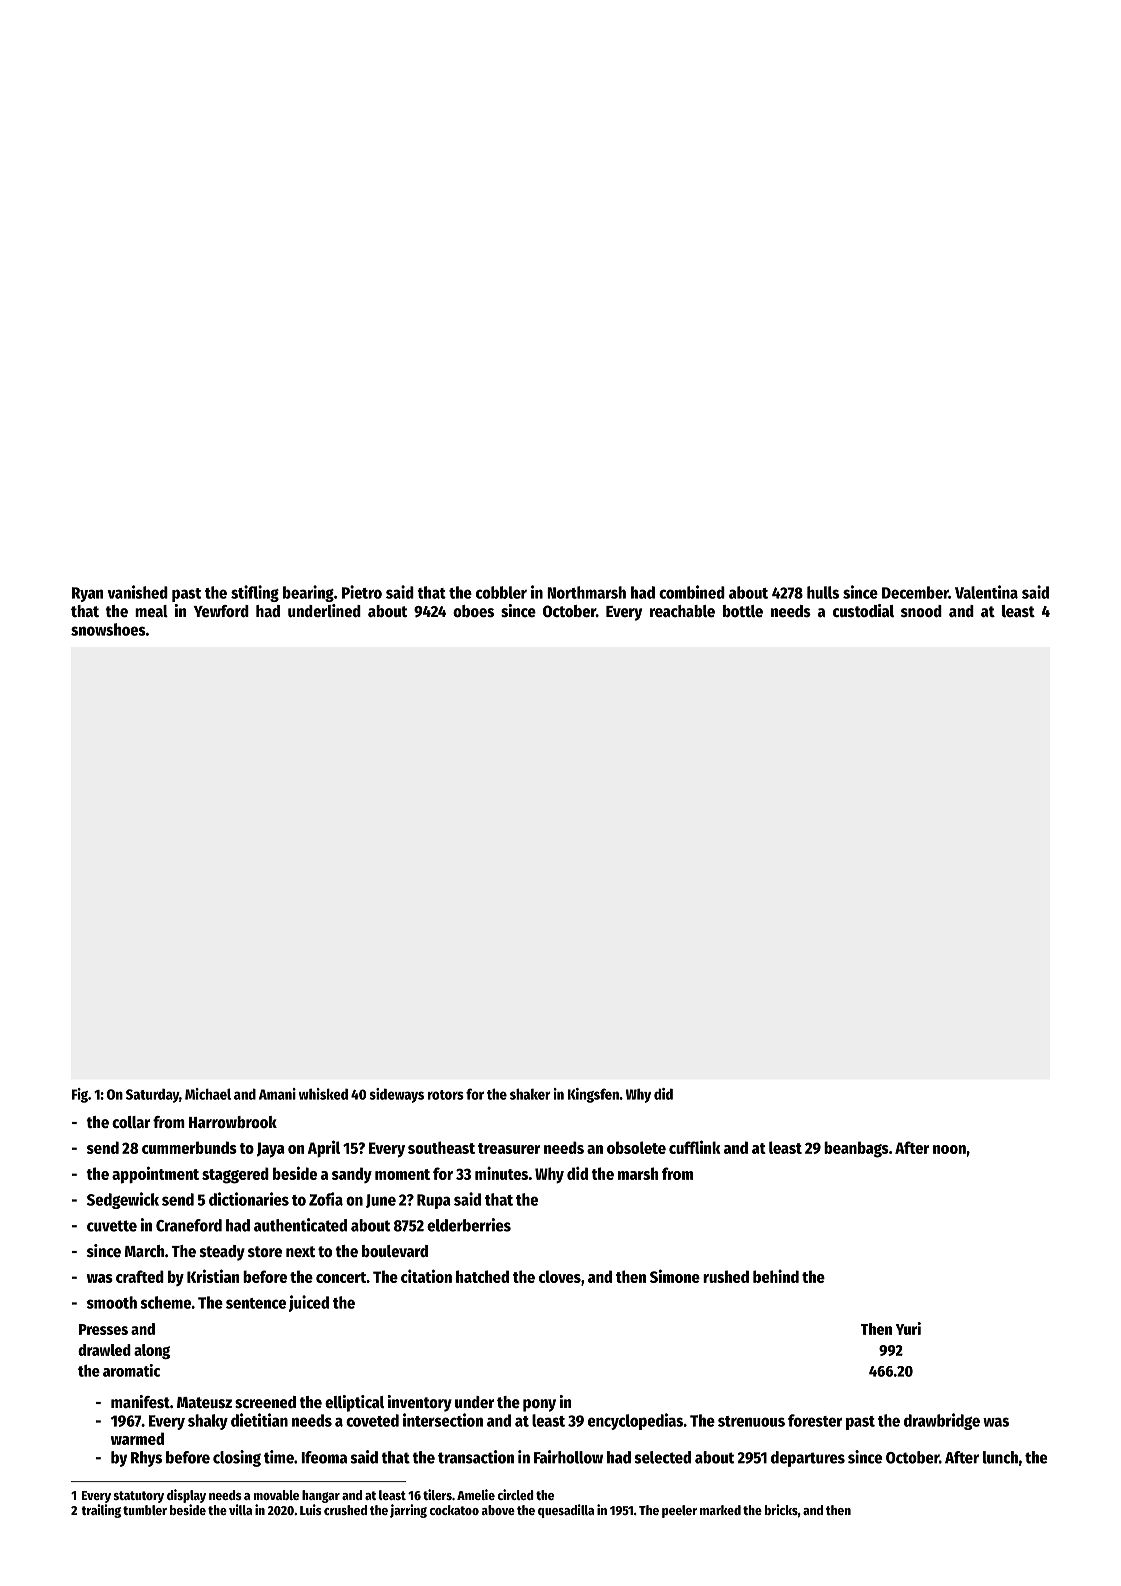 This document has width=1121, height=1586. Describe the element at coordinates (137, 1438) in the document. I see `warmed` at that location.
